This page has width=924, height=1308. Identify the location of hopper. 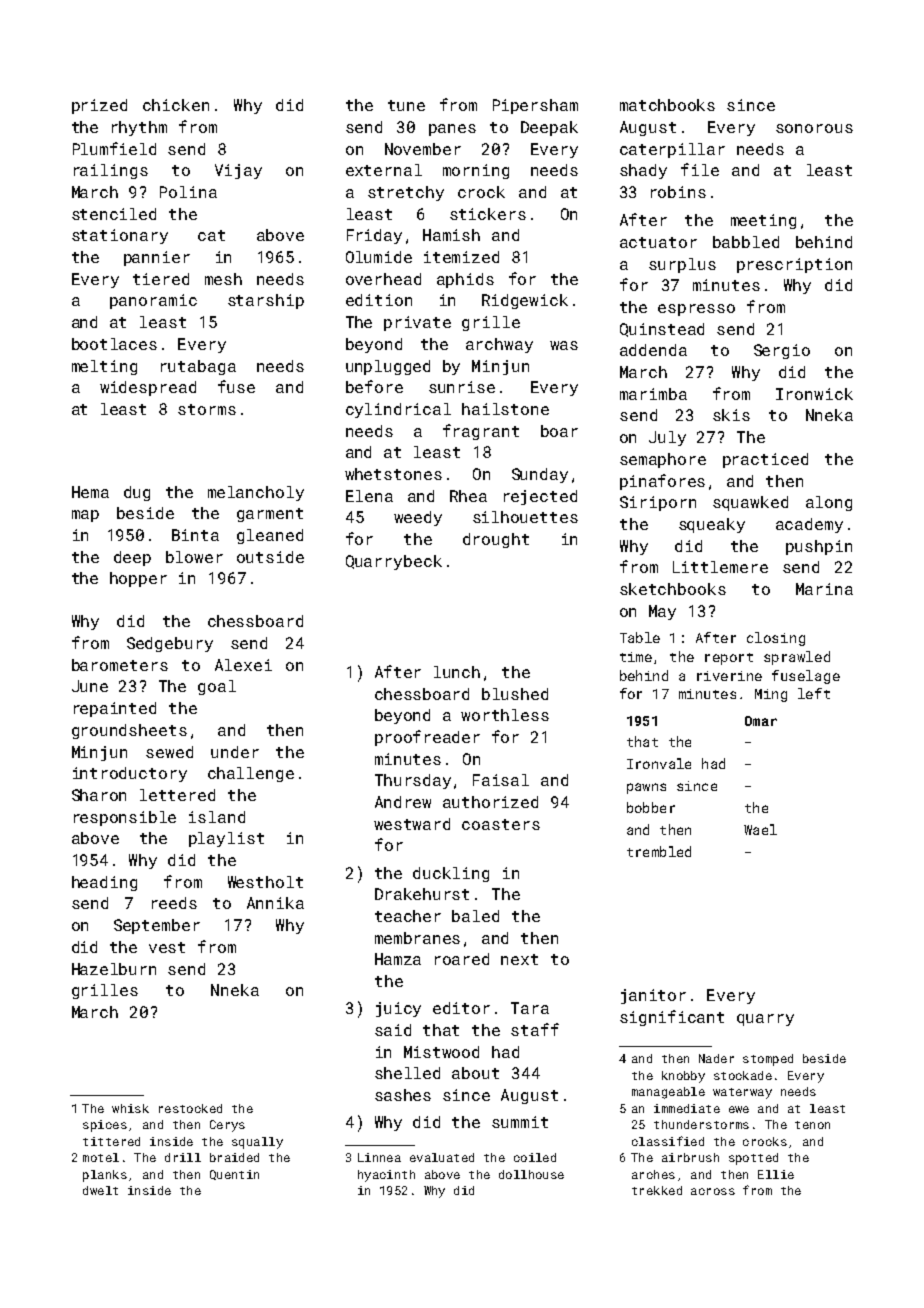
(138, 579).
